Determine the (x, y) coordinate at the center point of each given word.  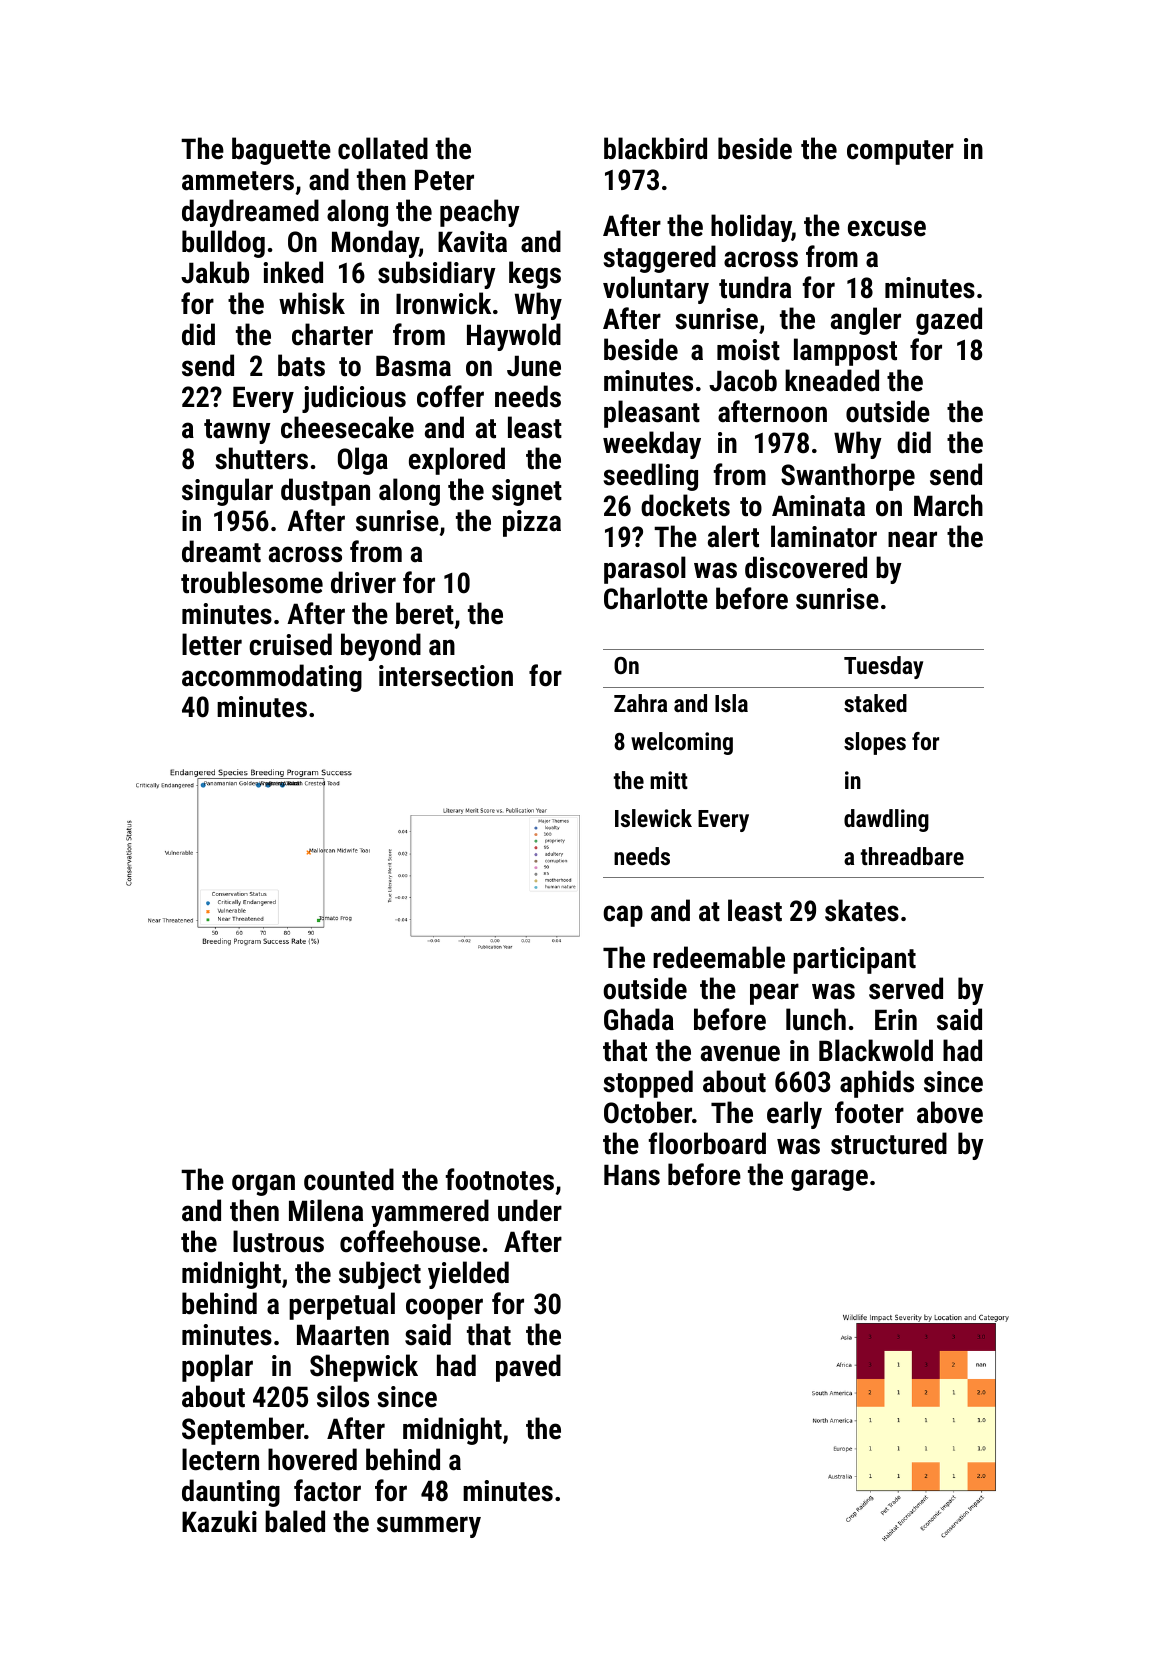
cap (623, 916)
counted (349, 1179)
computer (900, 152)
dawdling (886, 820)
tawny (237, 431)
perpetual (342, 1306)
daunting (231, 1493)
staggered (659, 259)
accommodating (272, 678)
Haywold (514, 337)
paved (528, 1368)
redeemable (719, 957)
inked (293, 272)
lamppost (845, 352)
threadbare (912, 856)
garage (829, 1180)
